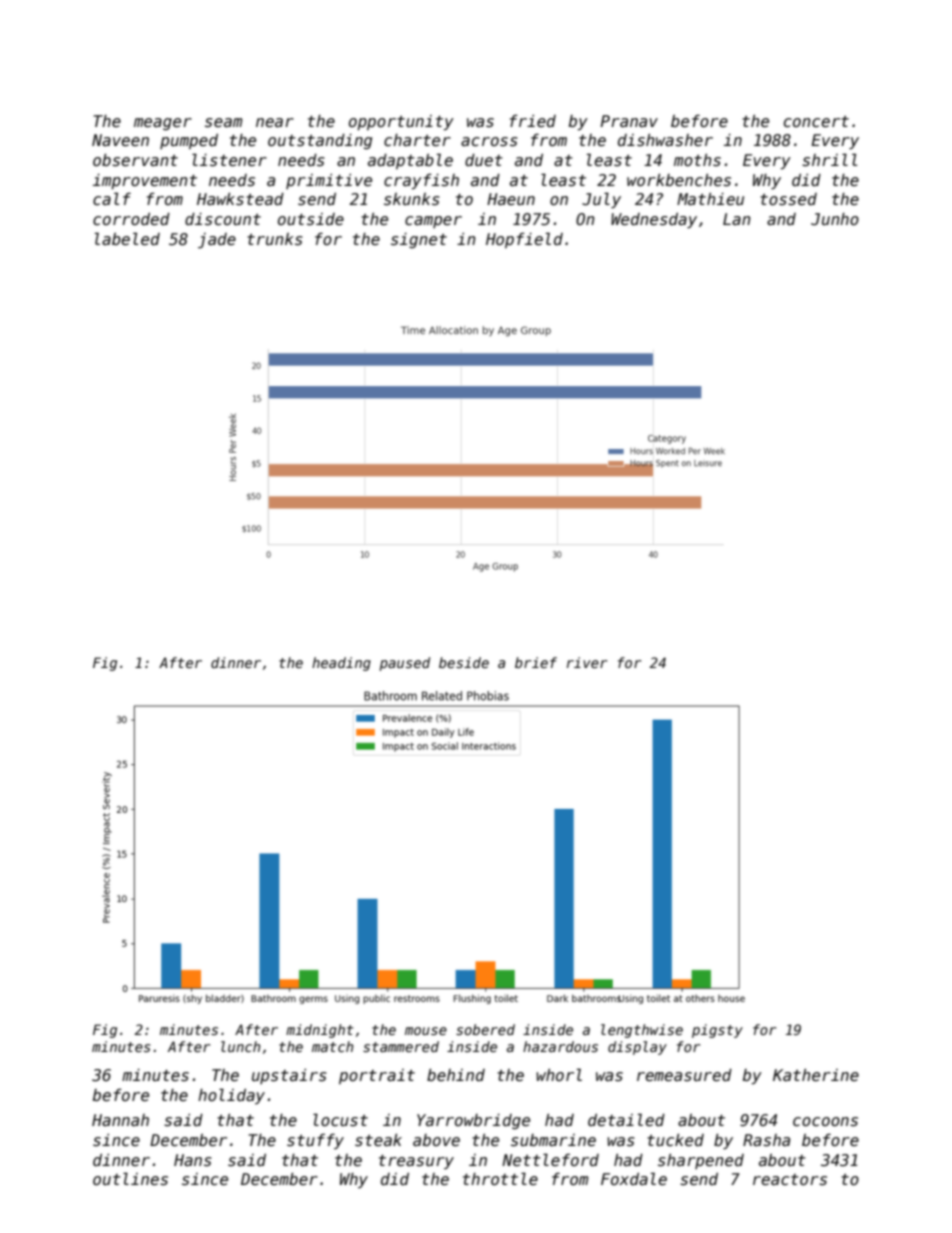 This image has width=952, height=1233. I want to click on Hans, so click(193, 1160).
